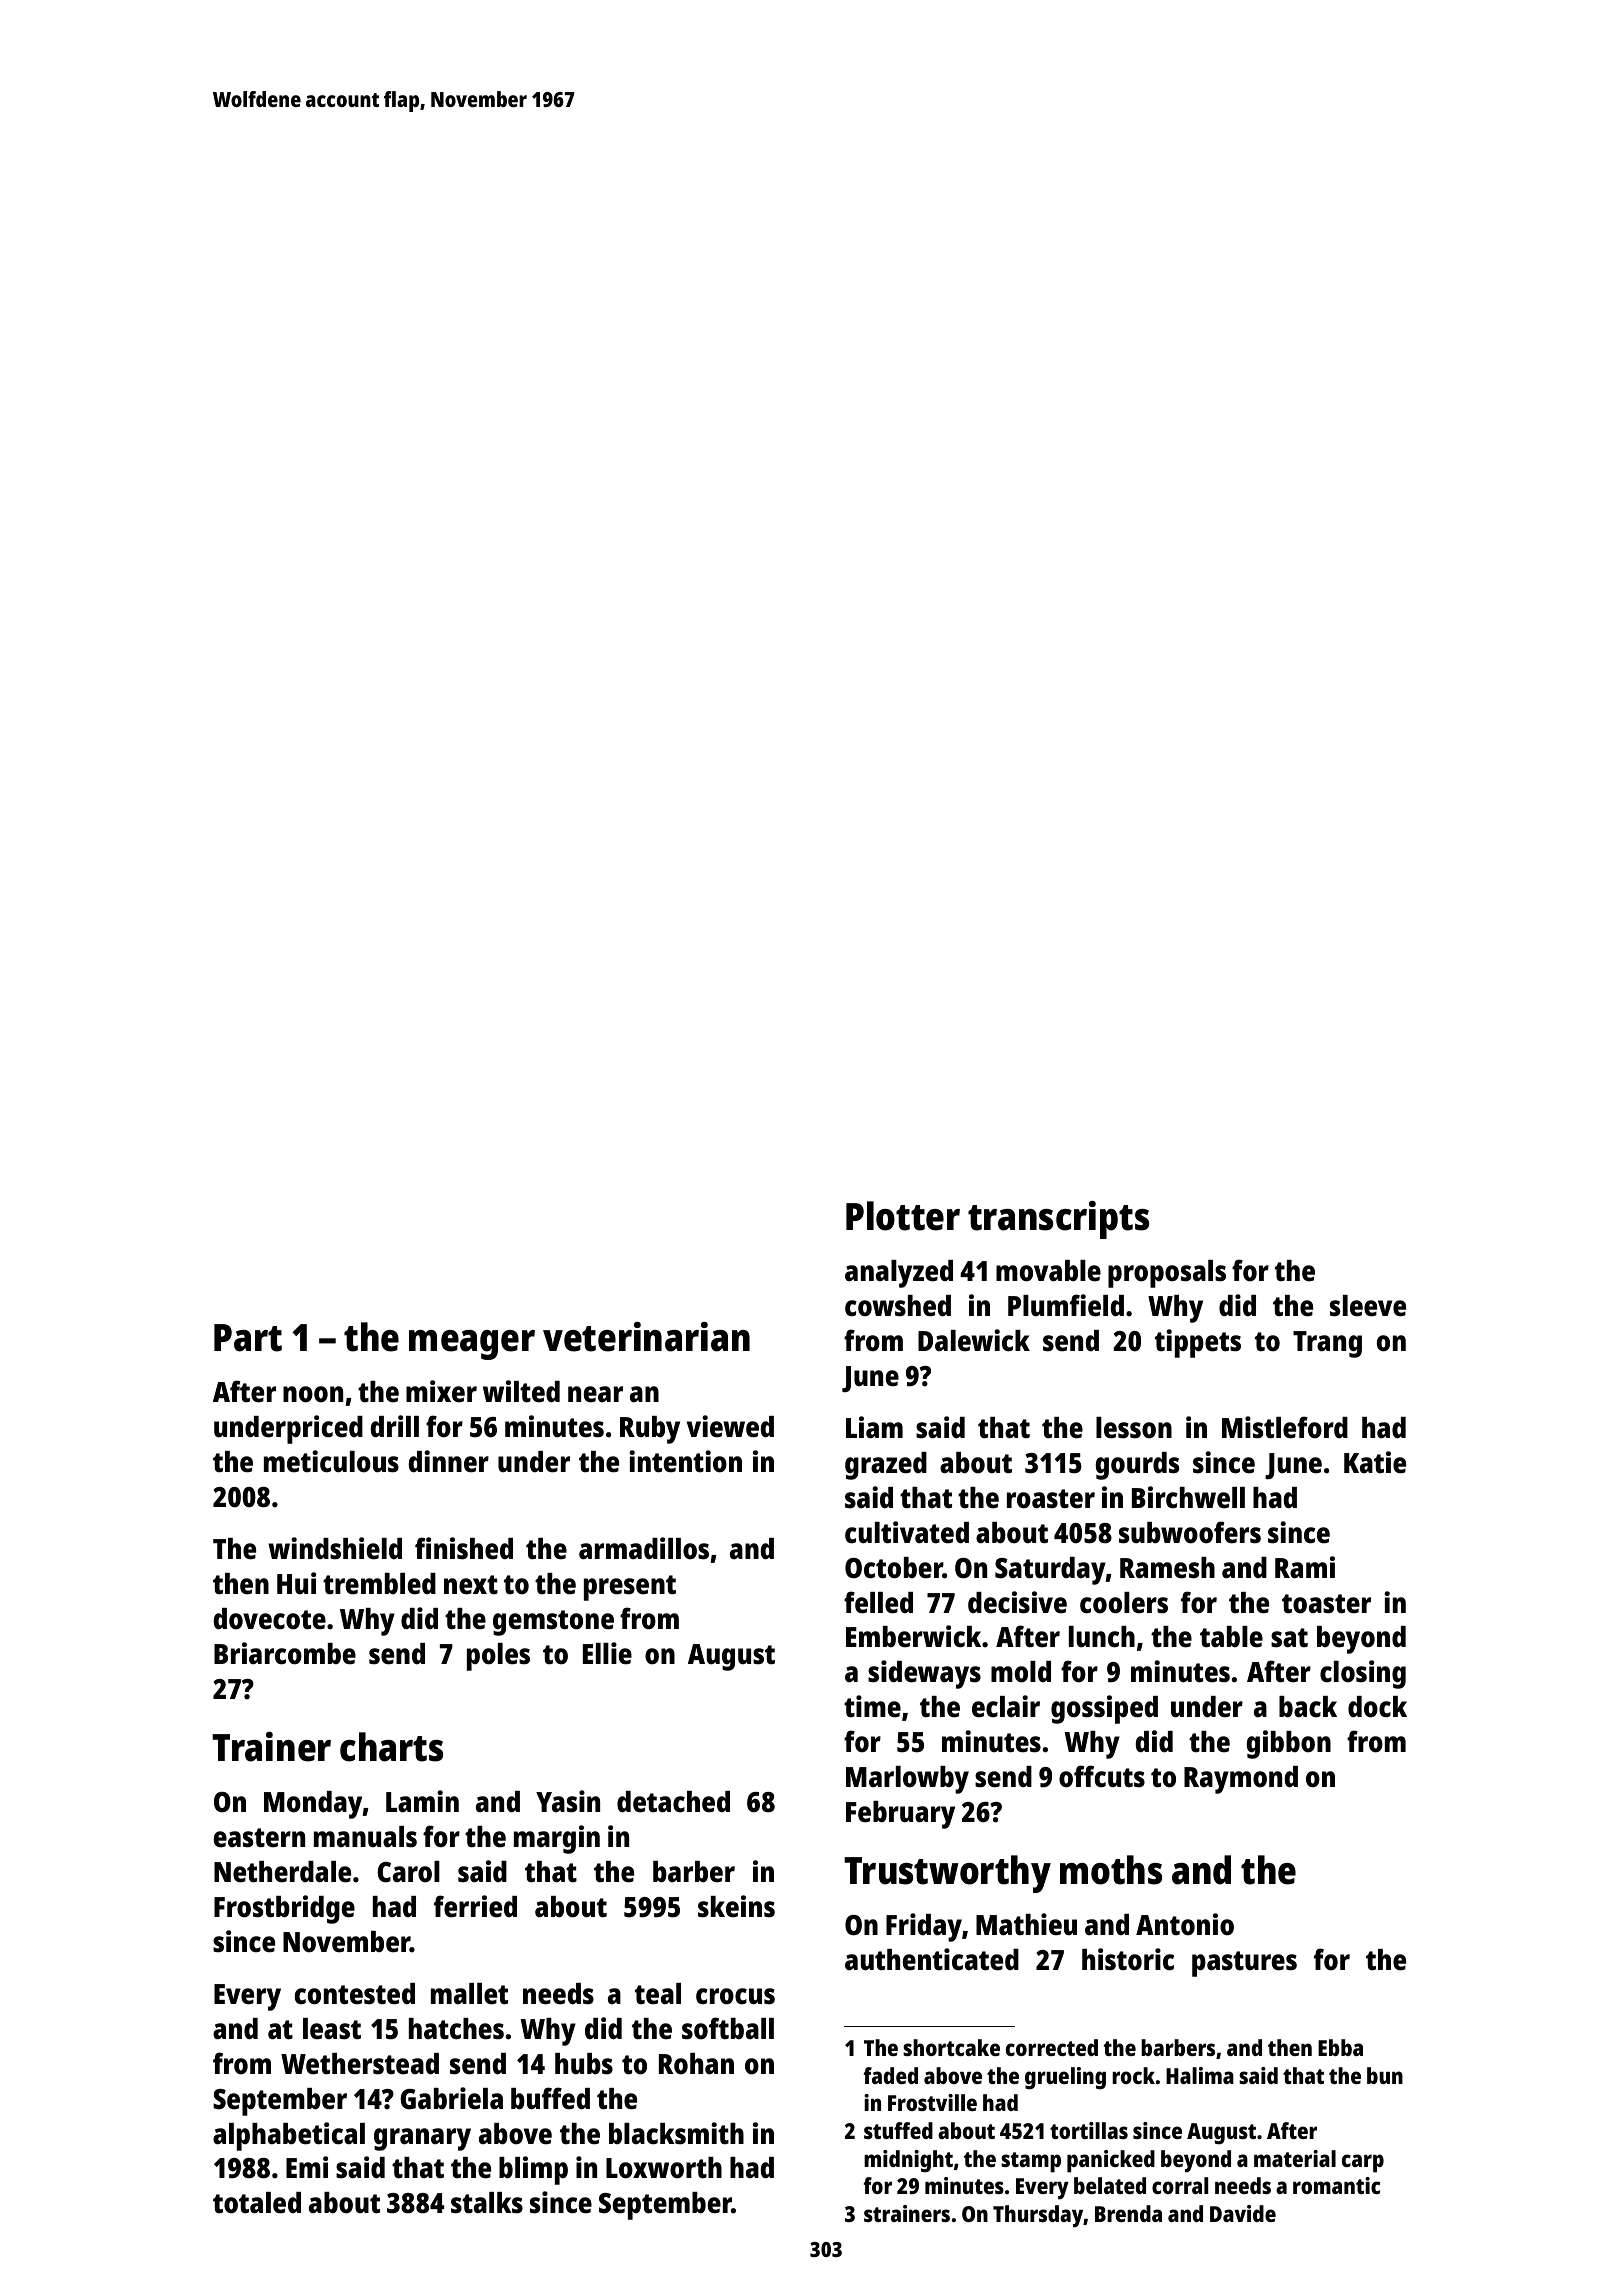 The image size is (1620, 2292). What do you see at coordinates (685, 1461) in the document?
I see `intention` at bounding box center [685, 1461].
